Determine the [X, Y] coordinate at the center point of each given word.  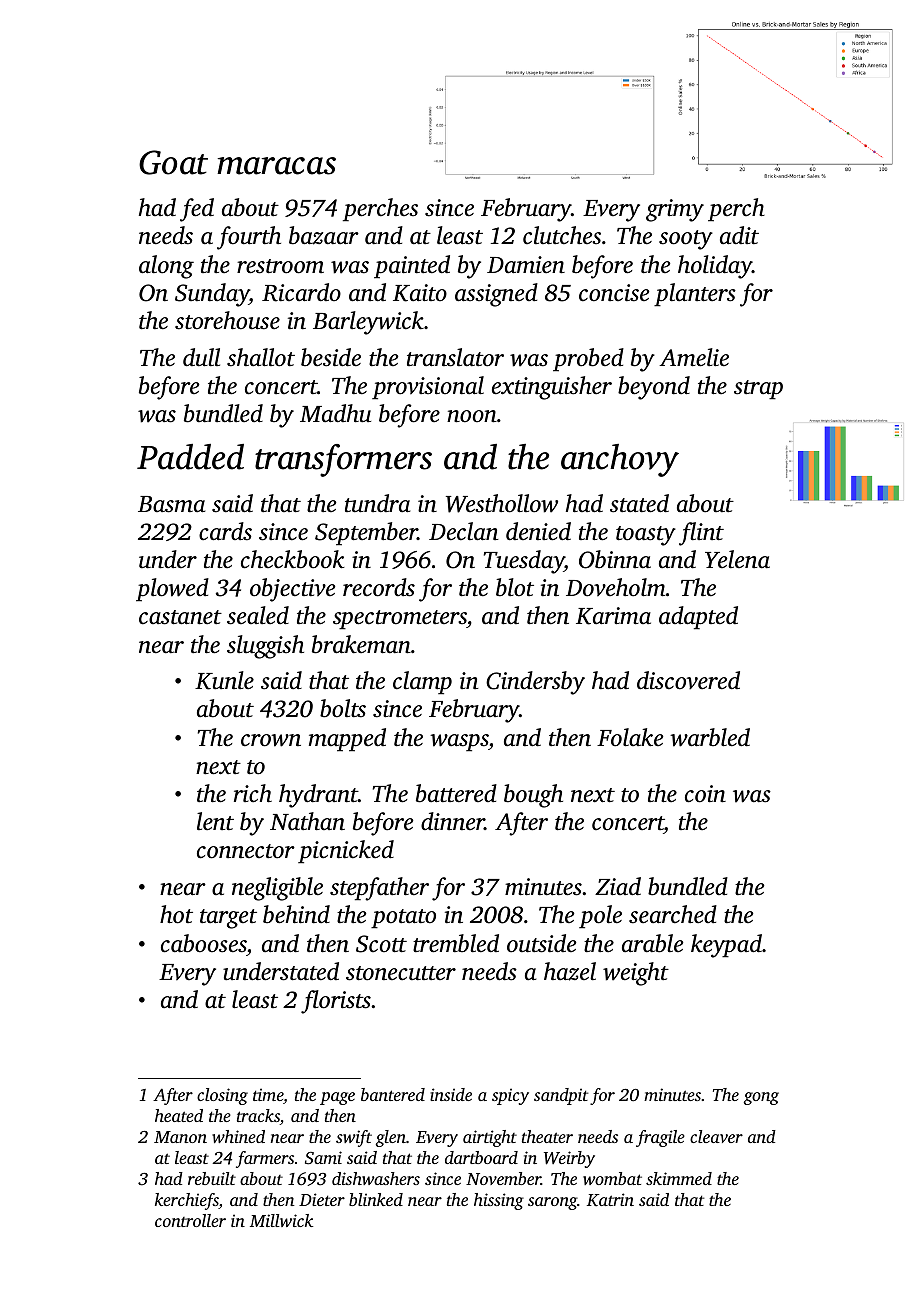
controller [190, 1220]
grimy [675, 210]
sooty [686, 240]
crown [271, 740]
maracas [276, 166]
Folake [630, 737]
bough [533, 796]
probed [588, 360]
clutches [562, 235]
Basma [171, 504]
